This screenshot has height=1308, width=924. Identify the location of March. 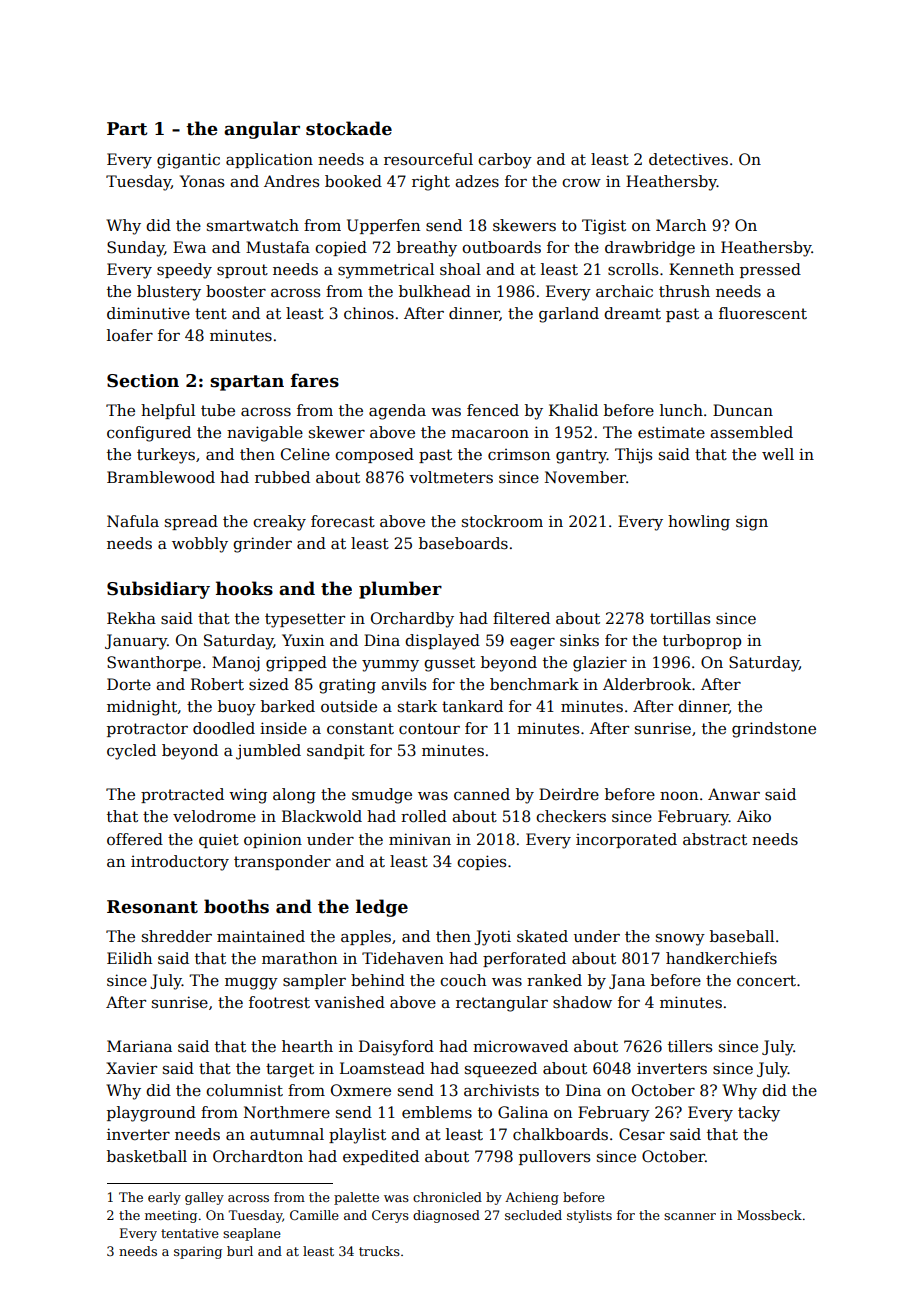
(681, 225).
